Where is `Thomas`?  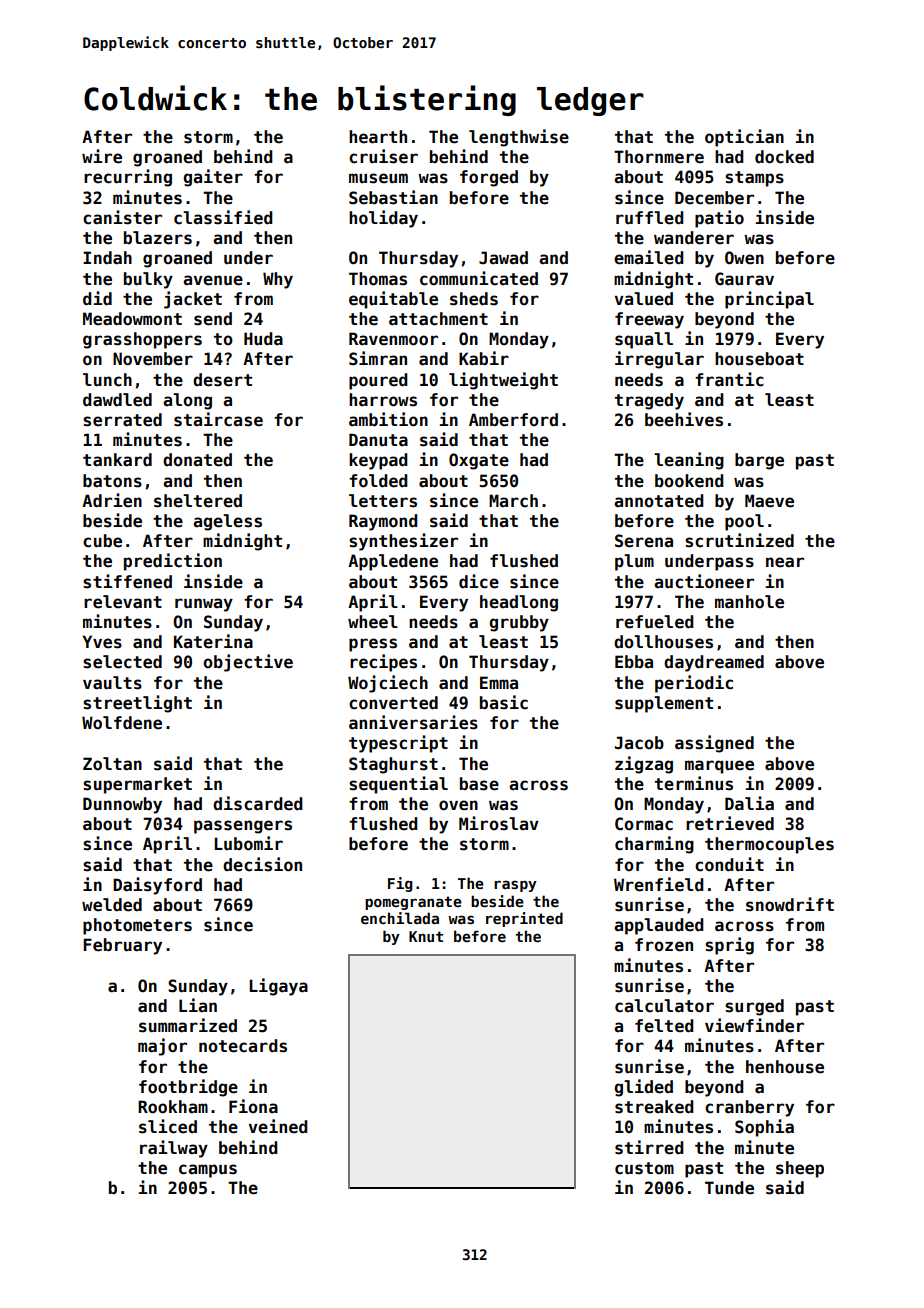 Thomas is located at coordinates (378, 279).
